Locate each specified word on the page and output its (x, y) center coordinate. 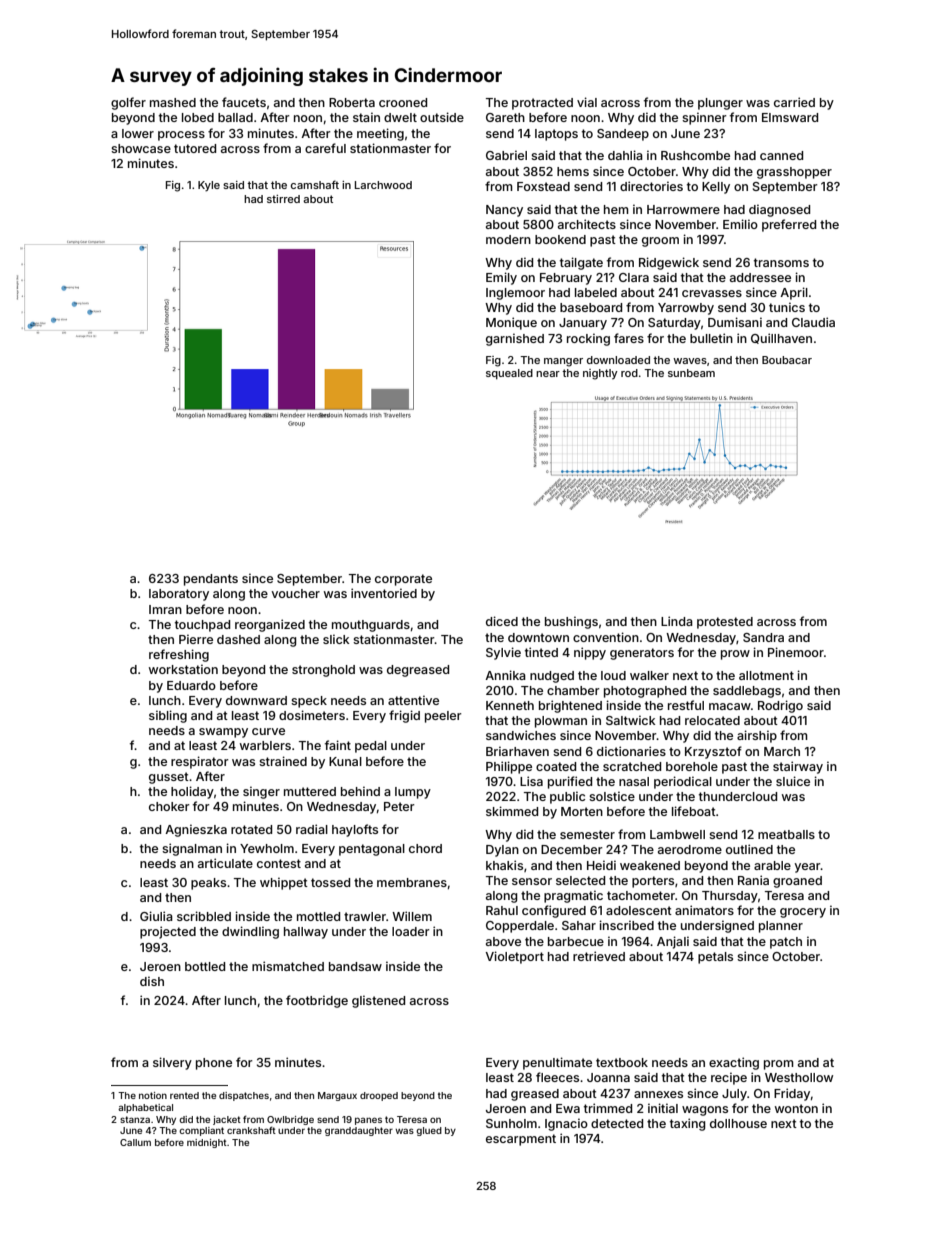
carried (794, 102)
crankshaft (251, 1130)
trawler (365, 916)
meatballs (786, 834)
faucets (244, 102)
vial (587, 102)
